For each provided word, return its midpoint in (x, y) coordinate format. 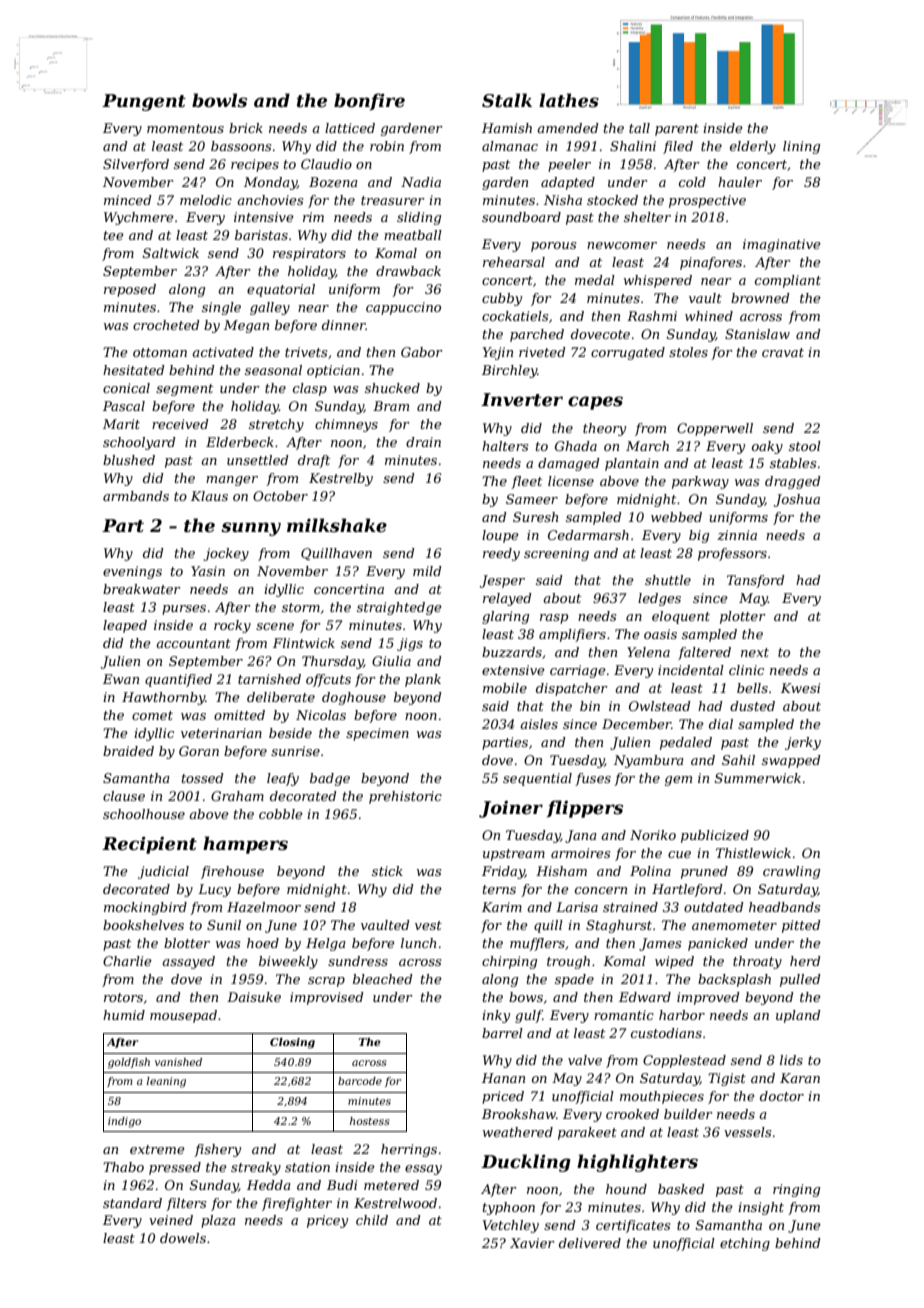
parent (677, 130)
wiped (674, 962)
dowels (183, 1238)
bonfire (369, 102)
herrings (409, 1150)
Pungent (144, 102)
